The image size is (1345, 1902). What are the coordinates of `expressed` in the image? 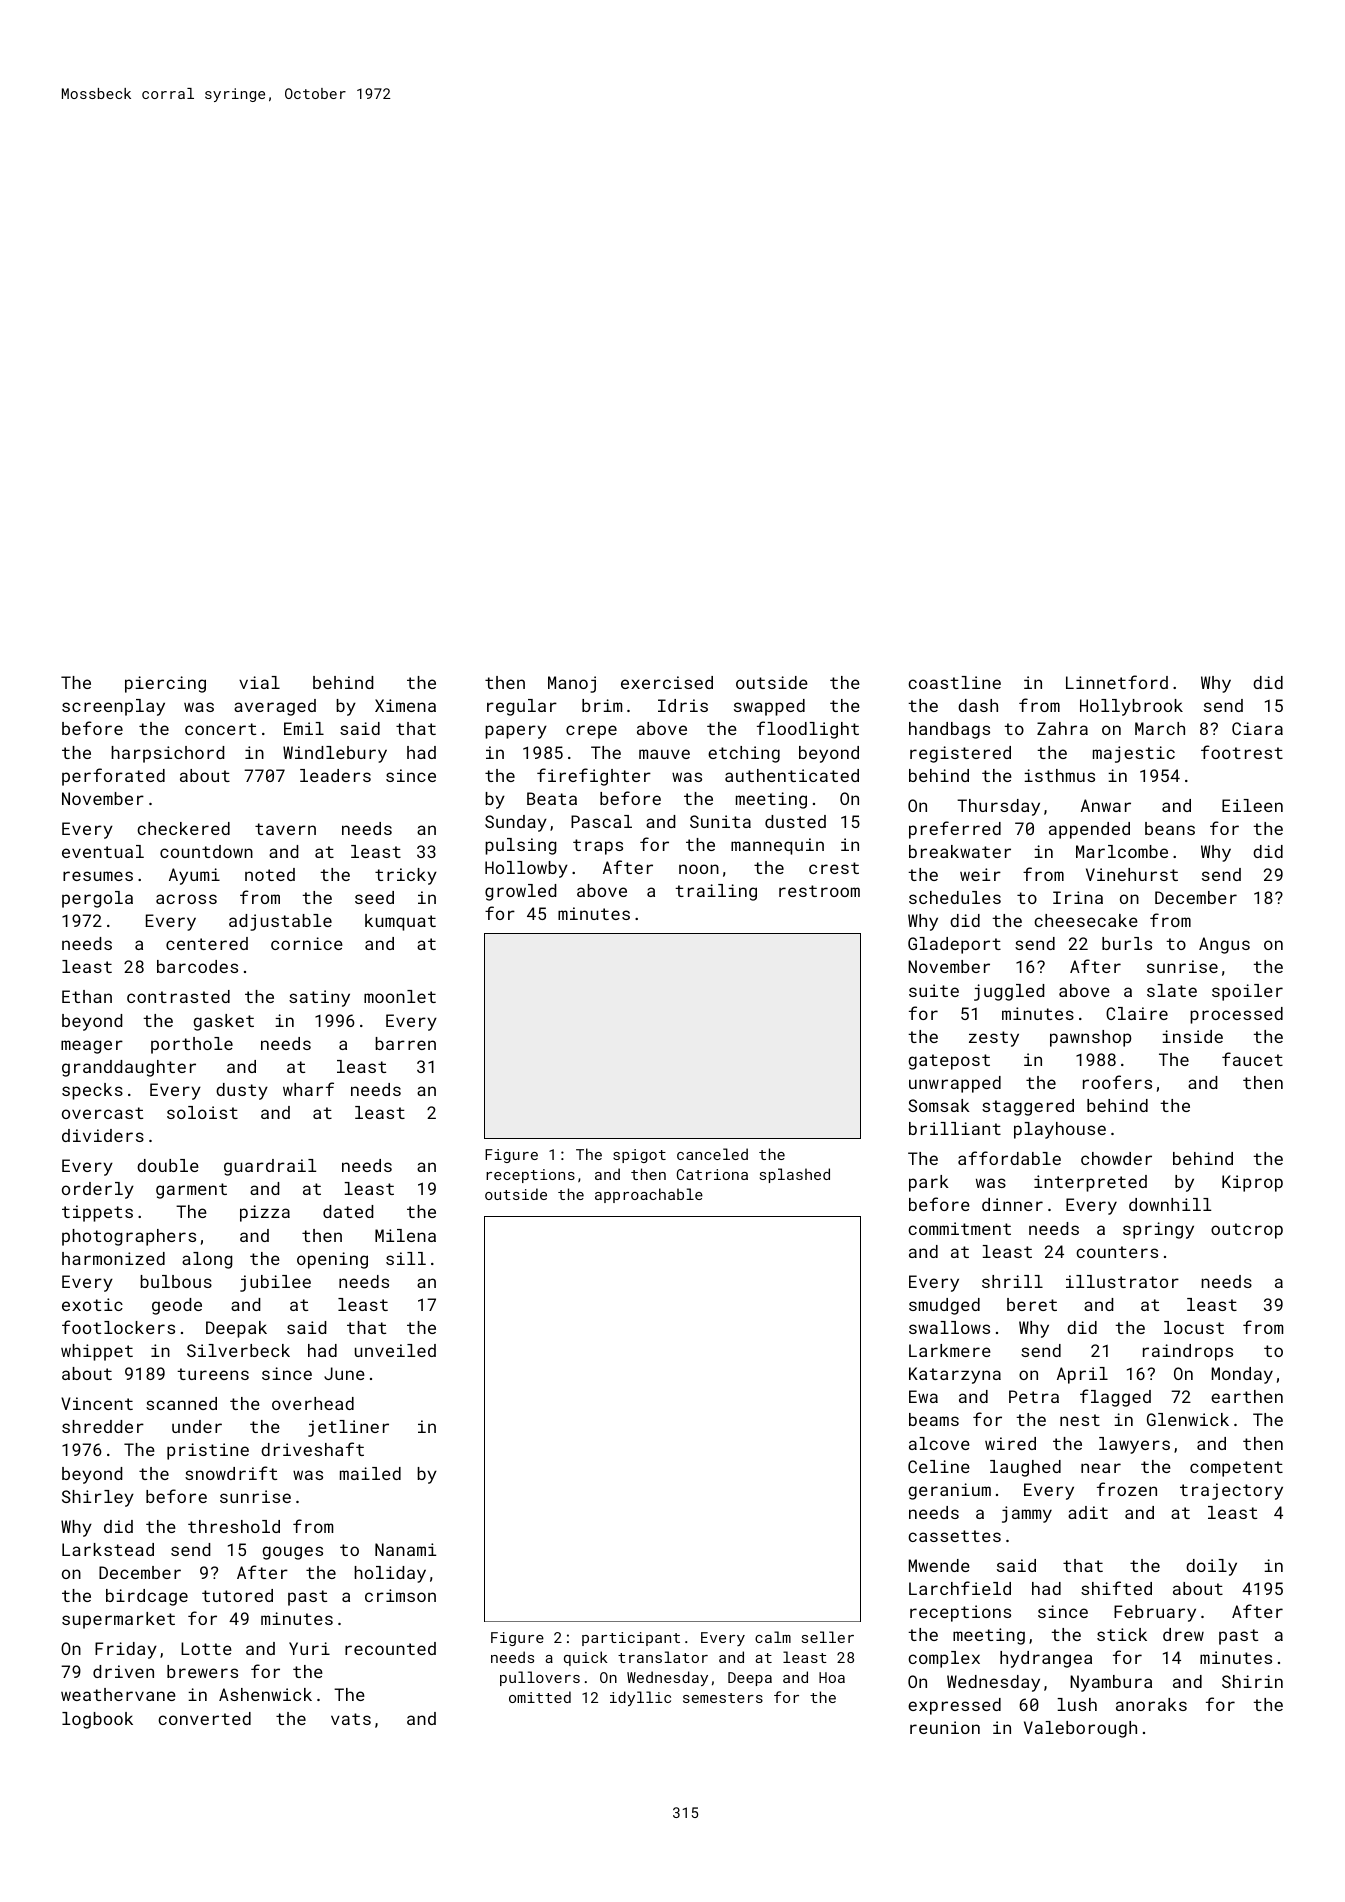 It's located at (954, 1706).
